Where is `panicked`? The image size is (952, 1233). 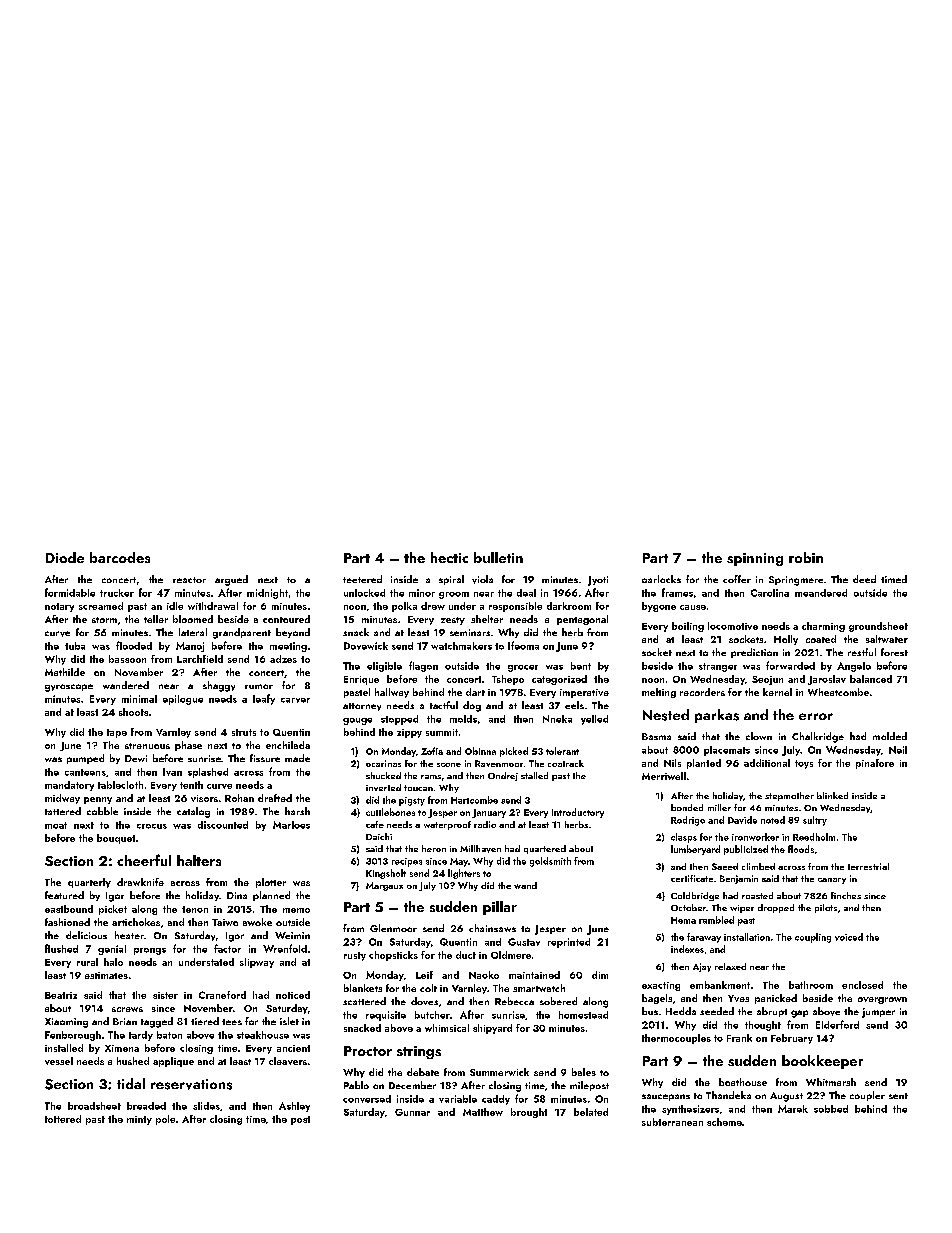
panicked is located at coordinates (776, 999).
